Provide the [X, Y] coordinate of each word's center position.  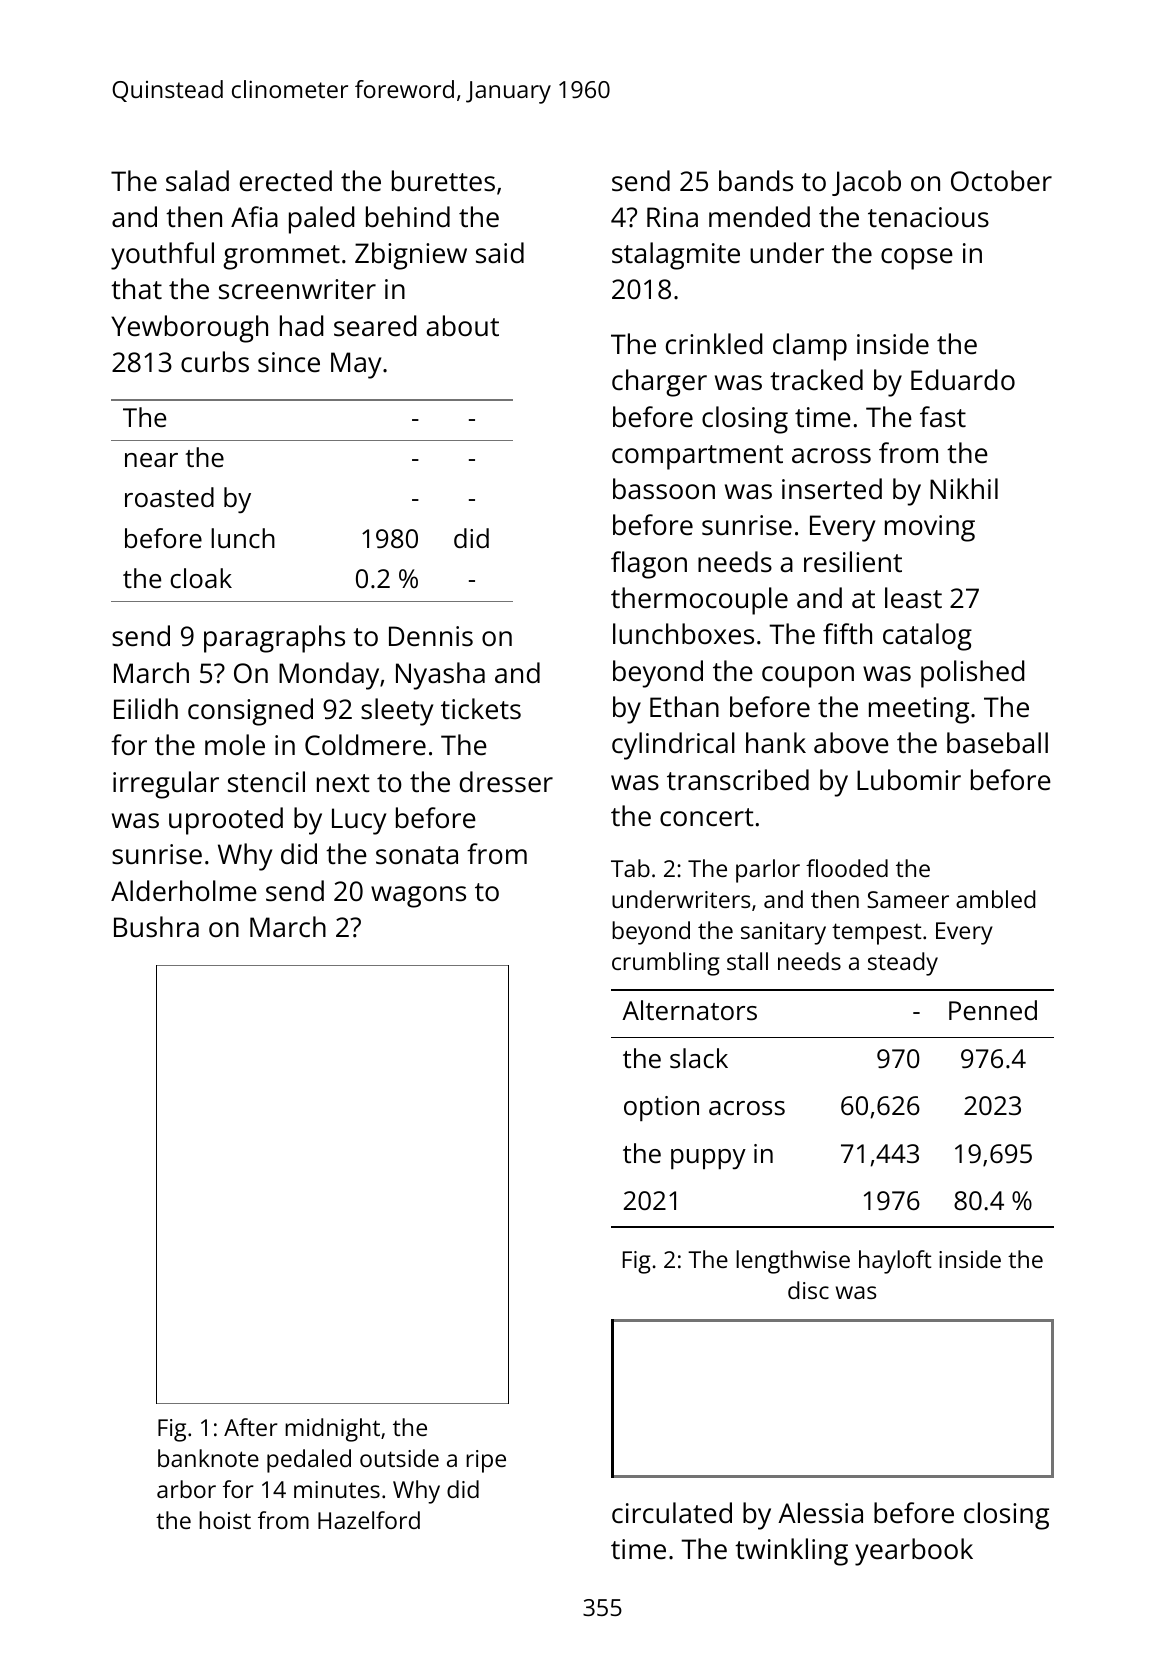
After [251, 1427]
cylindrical [673, 746]
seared [375, 326]
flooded [847, 868]
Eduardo [963, 379]
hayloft [895, 1262]
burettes [443, 181]
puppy [708, 1159]
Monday [329, 676]
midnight [332, 1430]
